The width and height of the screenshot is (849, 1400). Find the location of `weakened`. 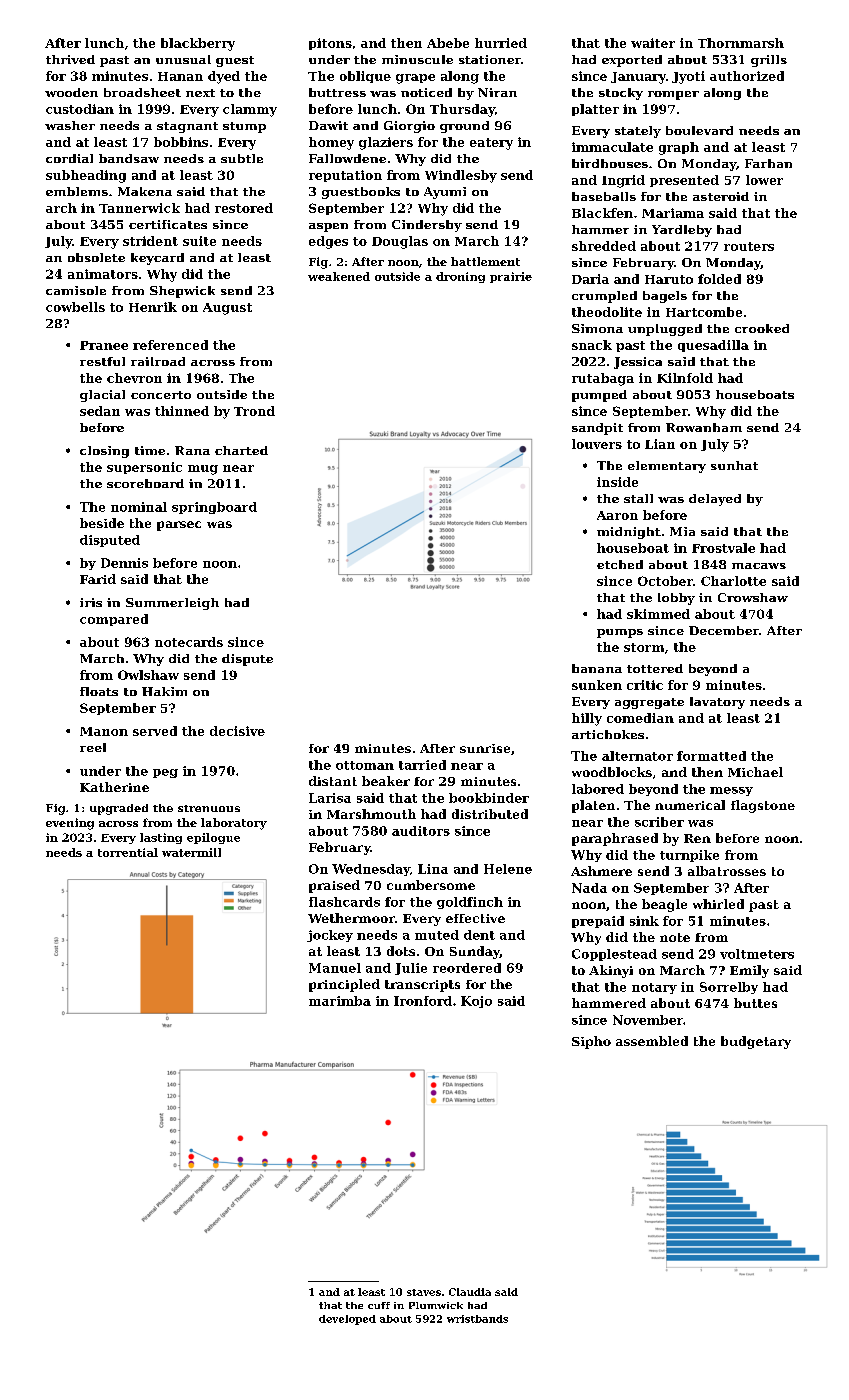

weakened is located at coordinates (339, 276).
